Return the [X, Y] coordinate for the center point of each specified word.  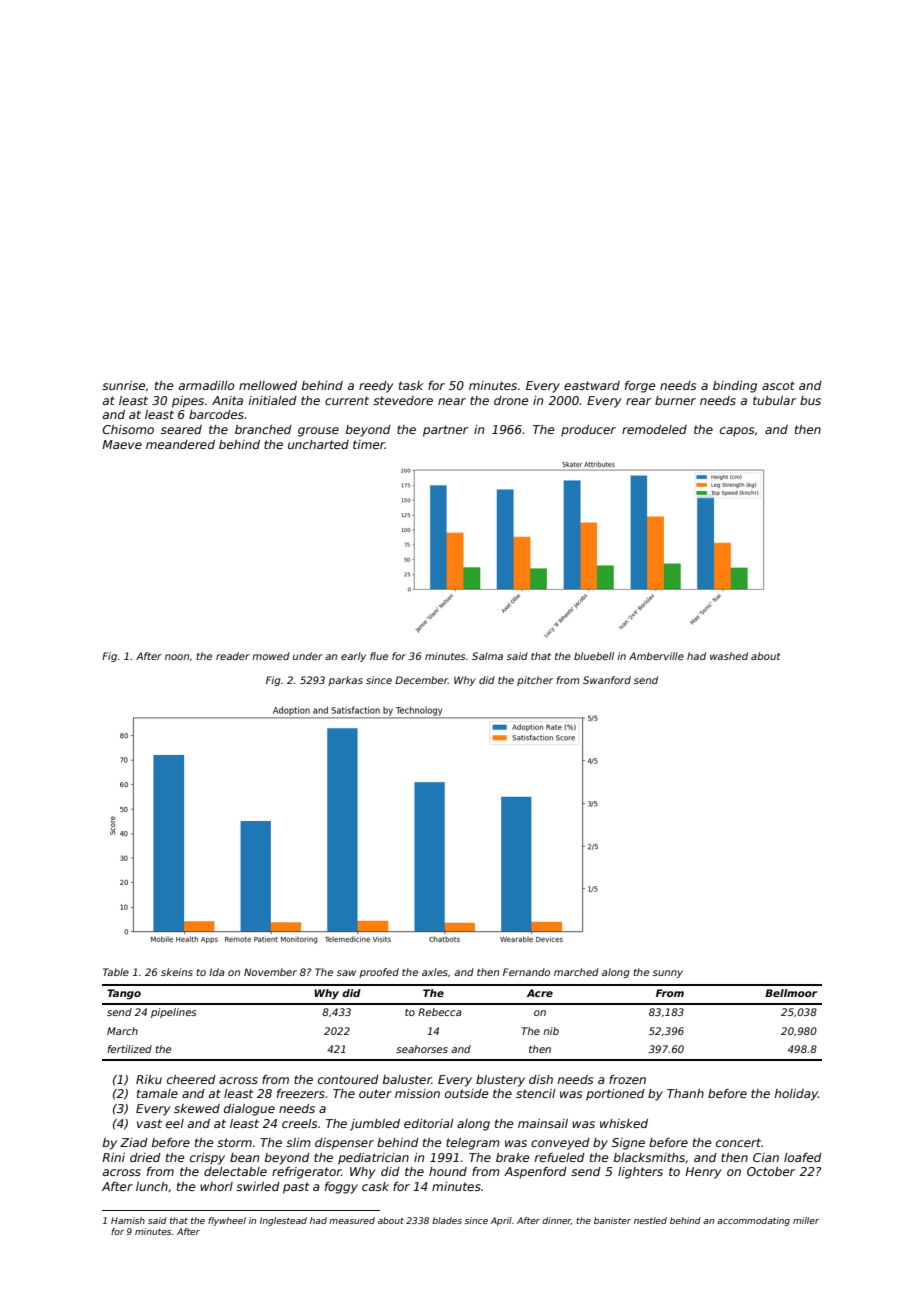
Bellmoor [791, 993]
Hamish [128, 1220]
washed [729, 656]
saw [346, 973]
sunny [668, 974]
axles [435, 972]
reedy [376, 387]
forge [640, 387]
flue [379, 656]
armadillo [206, 385]
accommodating [753, 1221]
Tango [124, 994]
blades [447, 1220]
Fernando [526, 972]
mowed [271, 656]
